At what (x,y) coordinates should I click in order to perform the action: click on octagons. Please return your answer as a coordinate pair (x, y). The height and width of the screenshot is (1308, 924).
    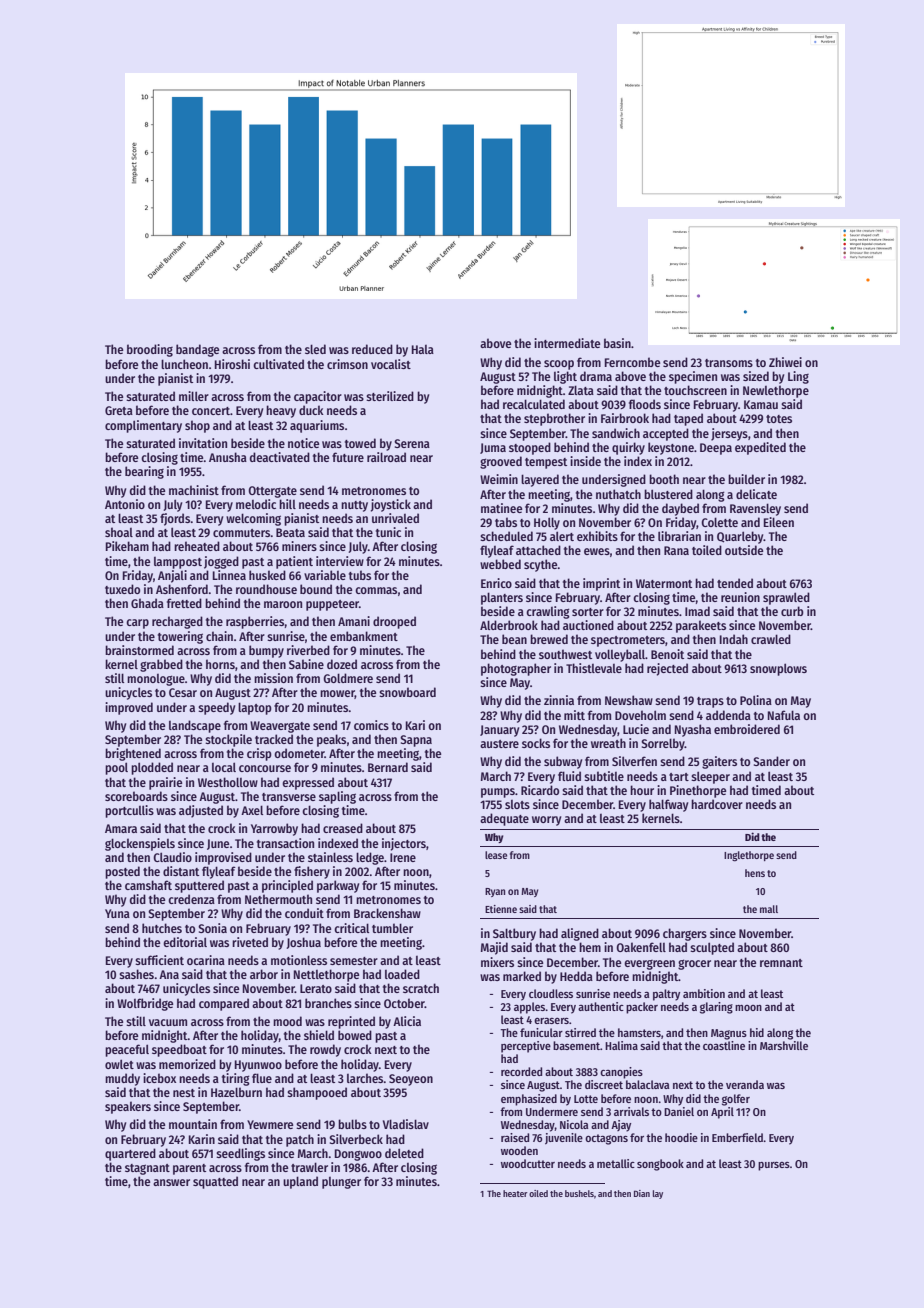
    Looking at the image, I should click on (606, 1139).
